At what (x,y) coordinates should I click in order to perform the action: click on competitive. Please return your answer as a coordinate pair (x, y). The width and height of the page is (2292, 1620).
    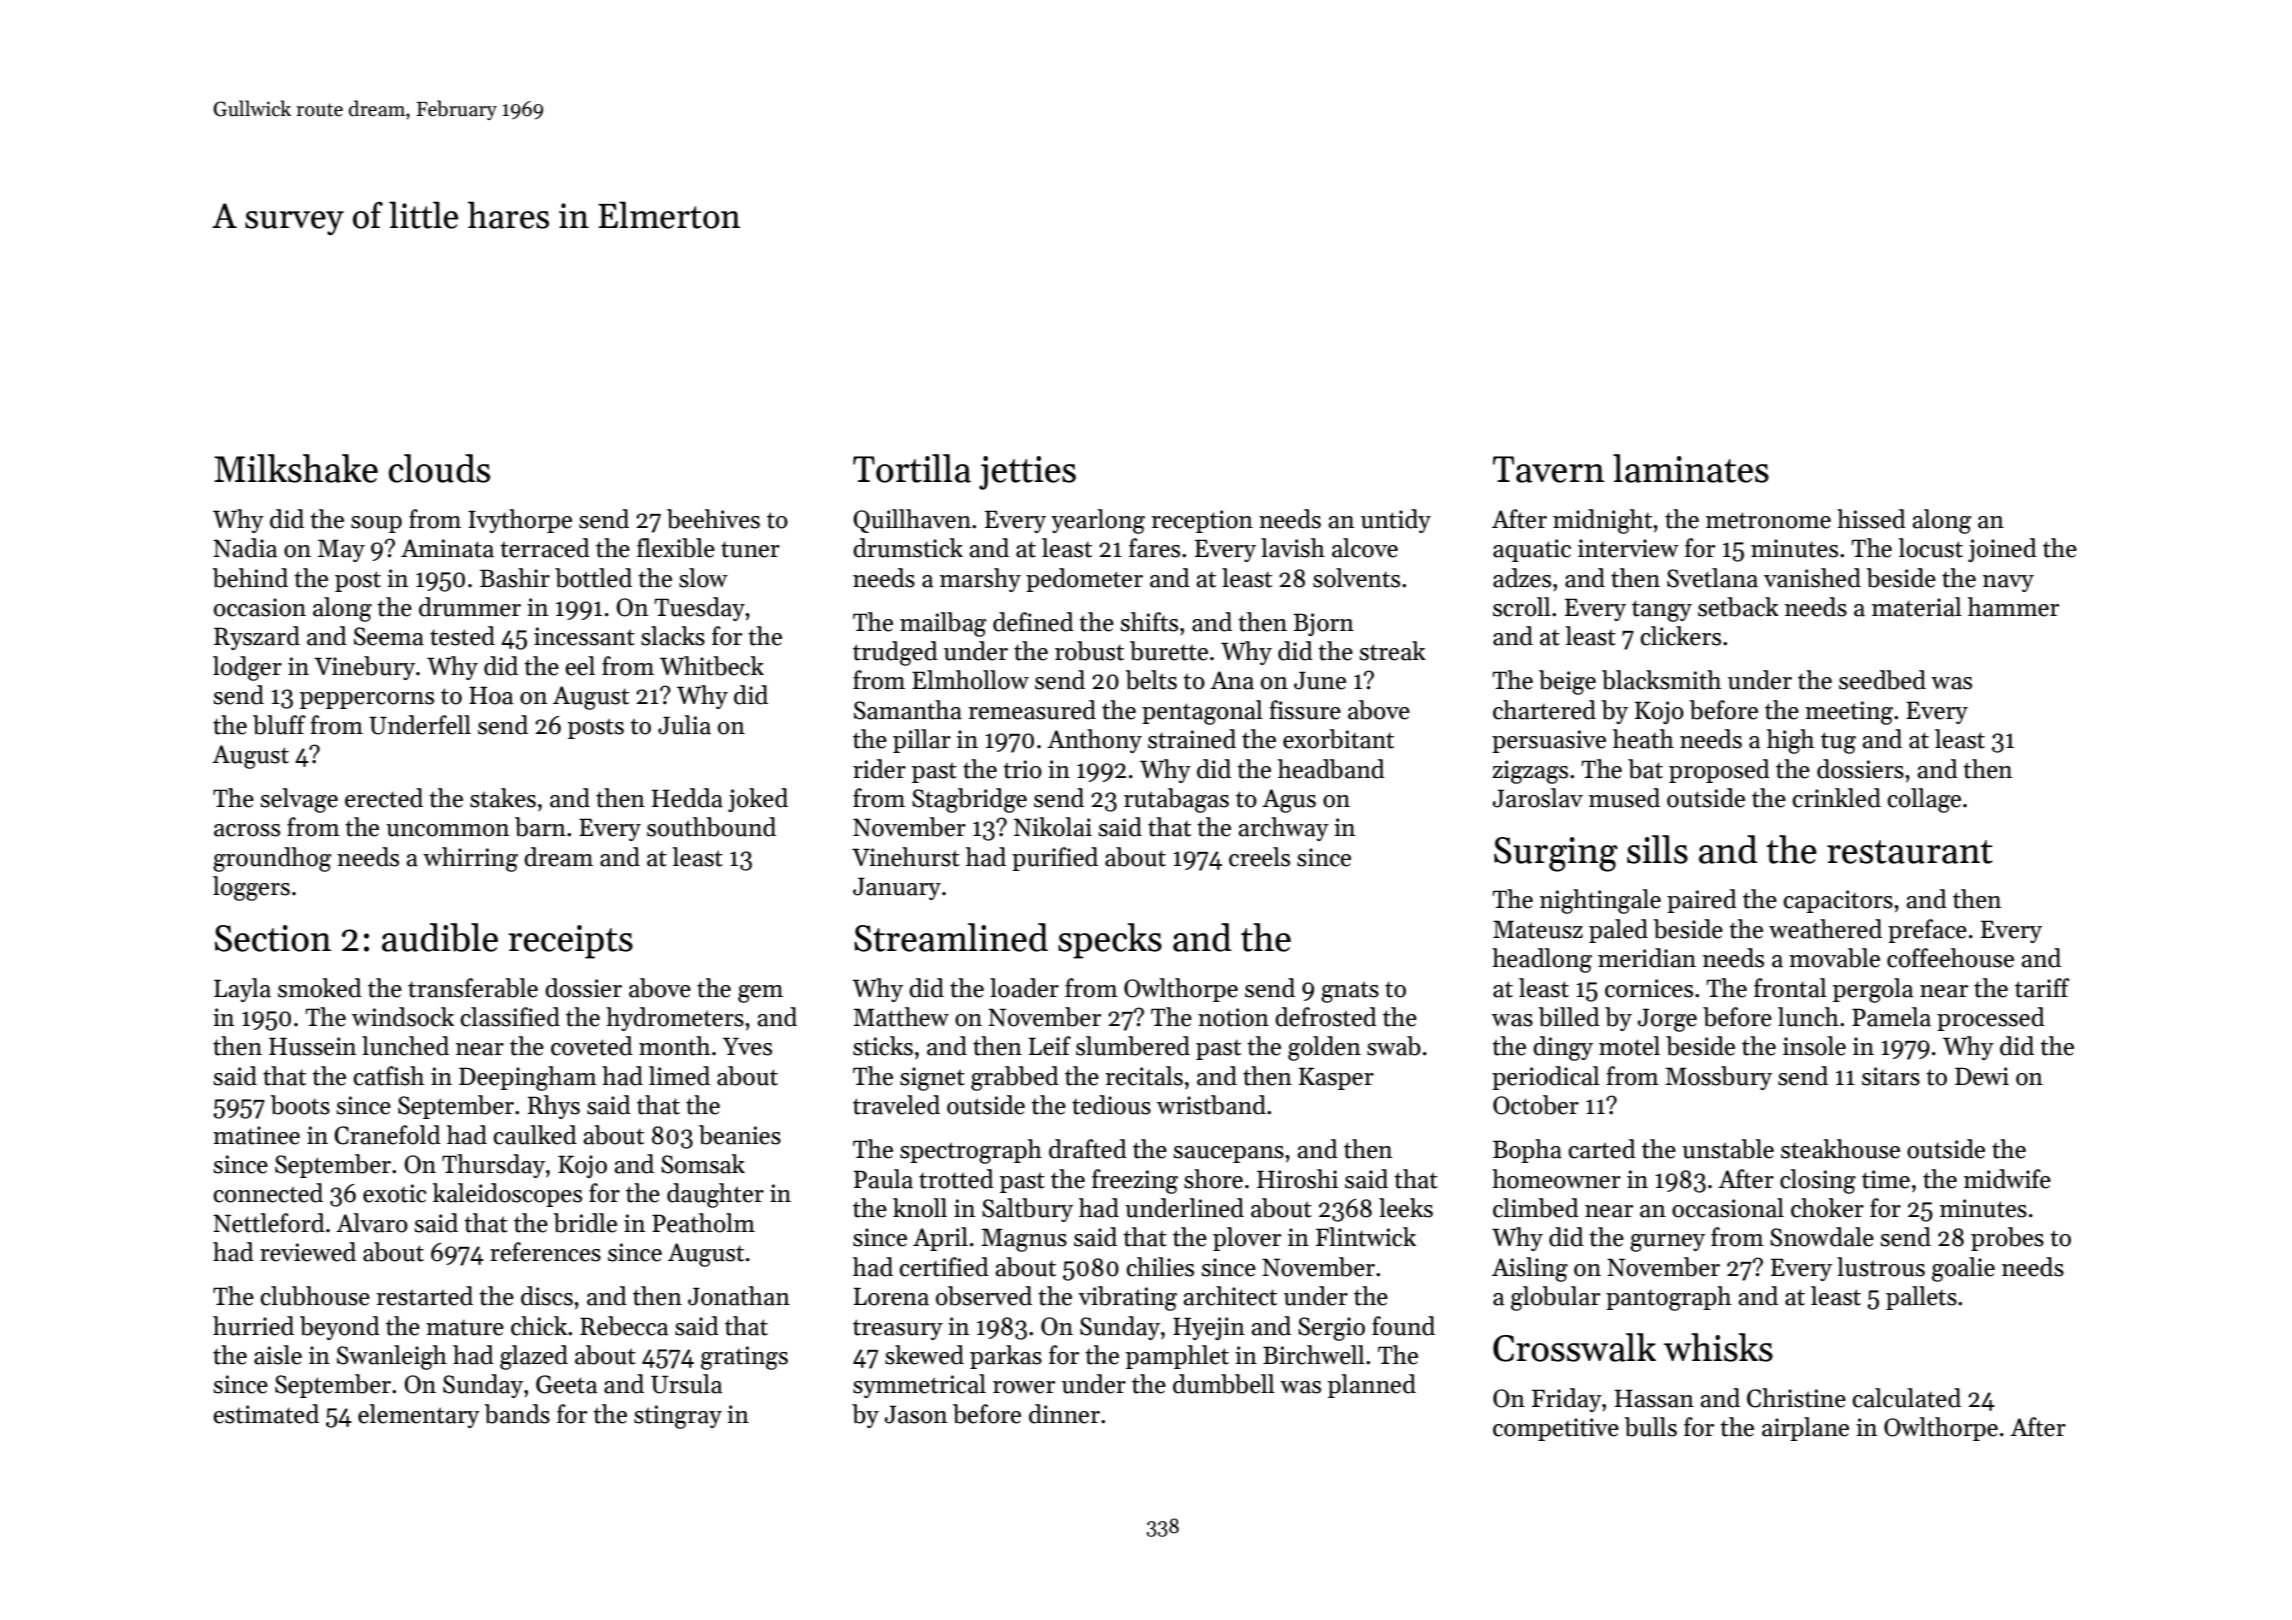
    Looking at the image, I should click on (1556, 1429).
